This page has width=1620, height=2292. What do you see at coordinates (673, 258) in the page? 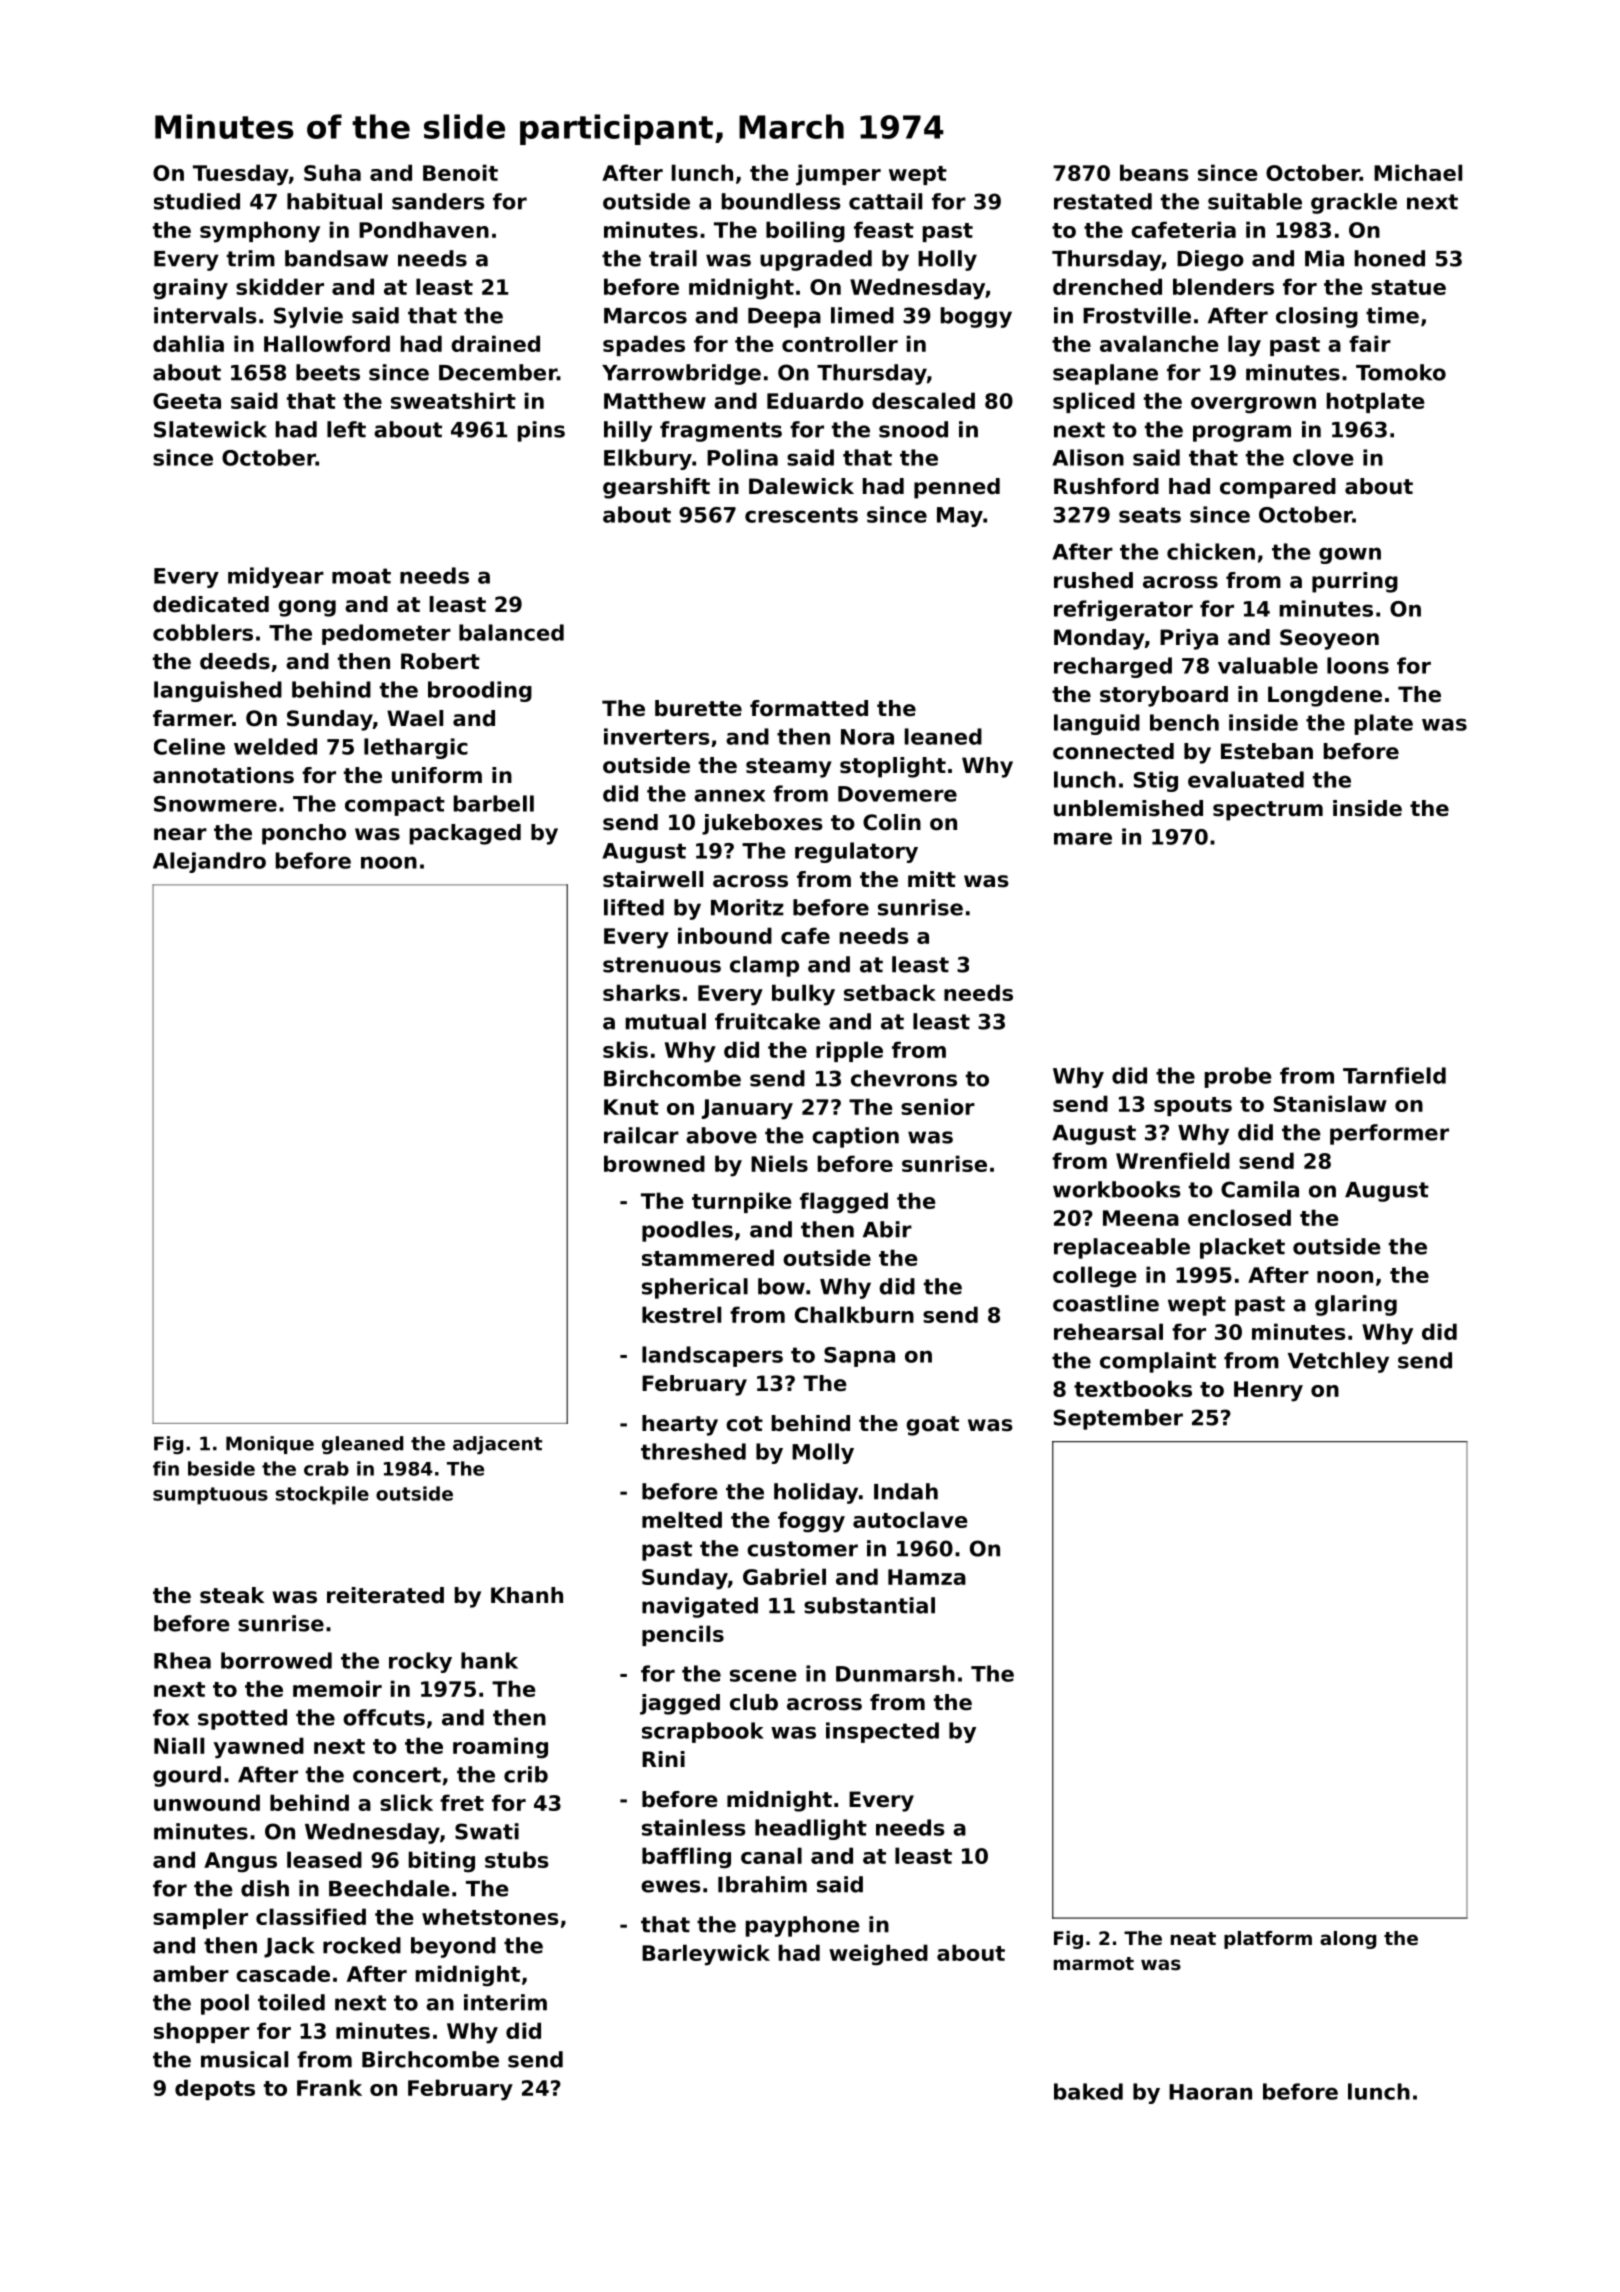
I see `trail` at bounding box center [673, 258].
